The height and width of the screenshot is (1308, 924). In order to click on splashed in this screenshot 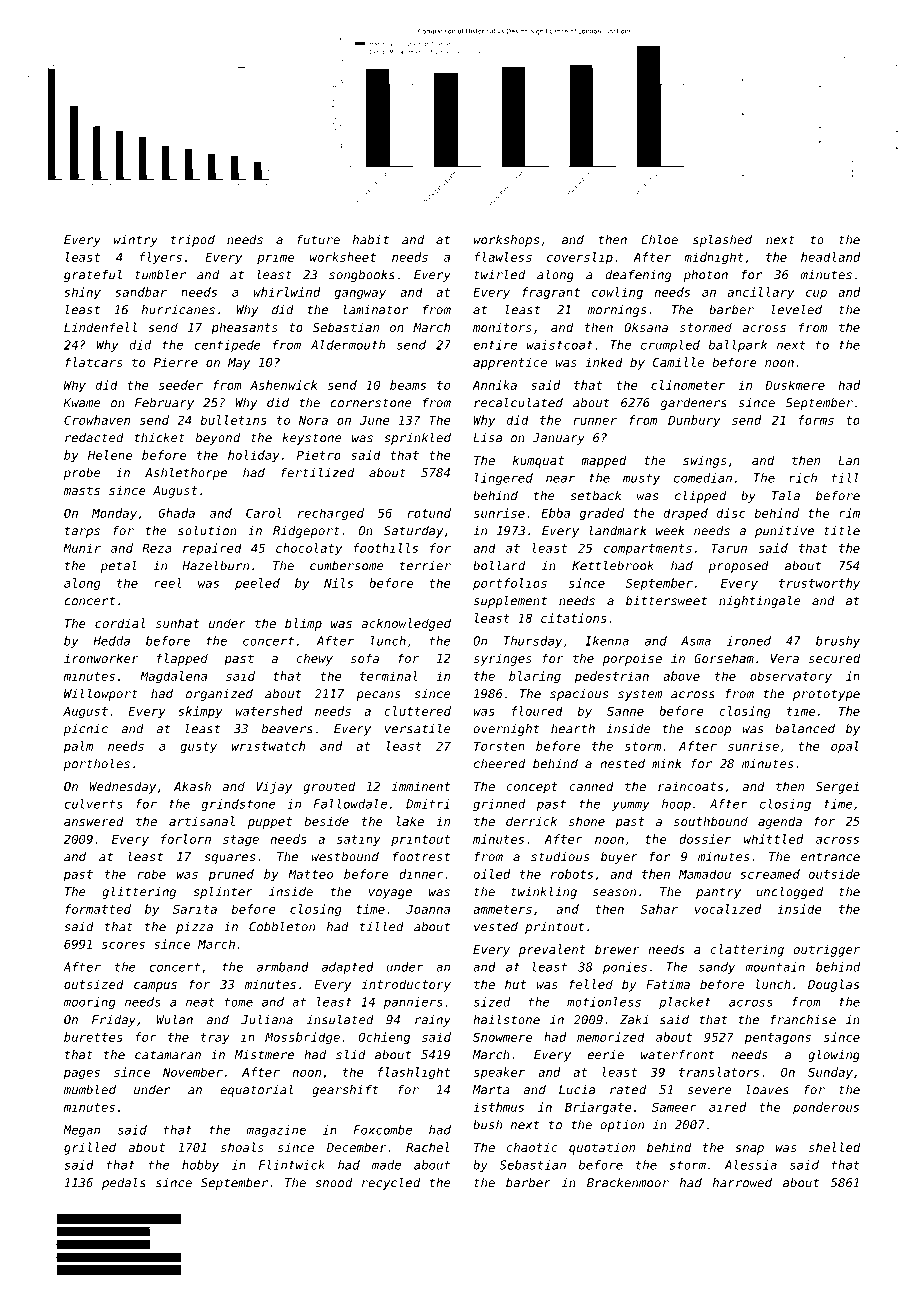, I will do `click(722, 240)`.
